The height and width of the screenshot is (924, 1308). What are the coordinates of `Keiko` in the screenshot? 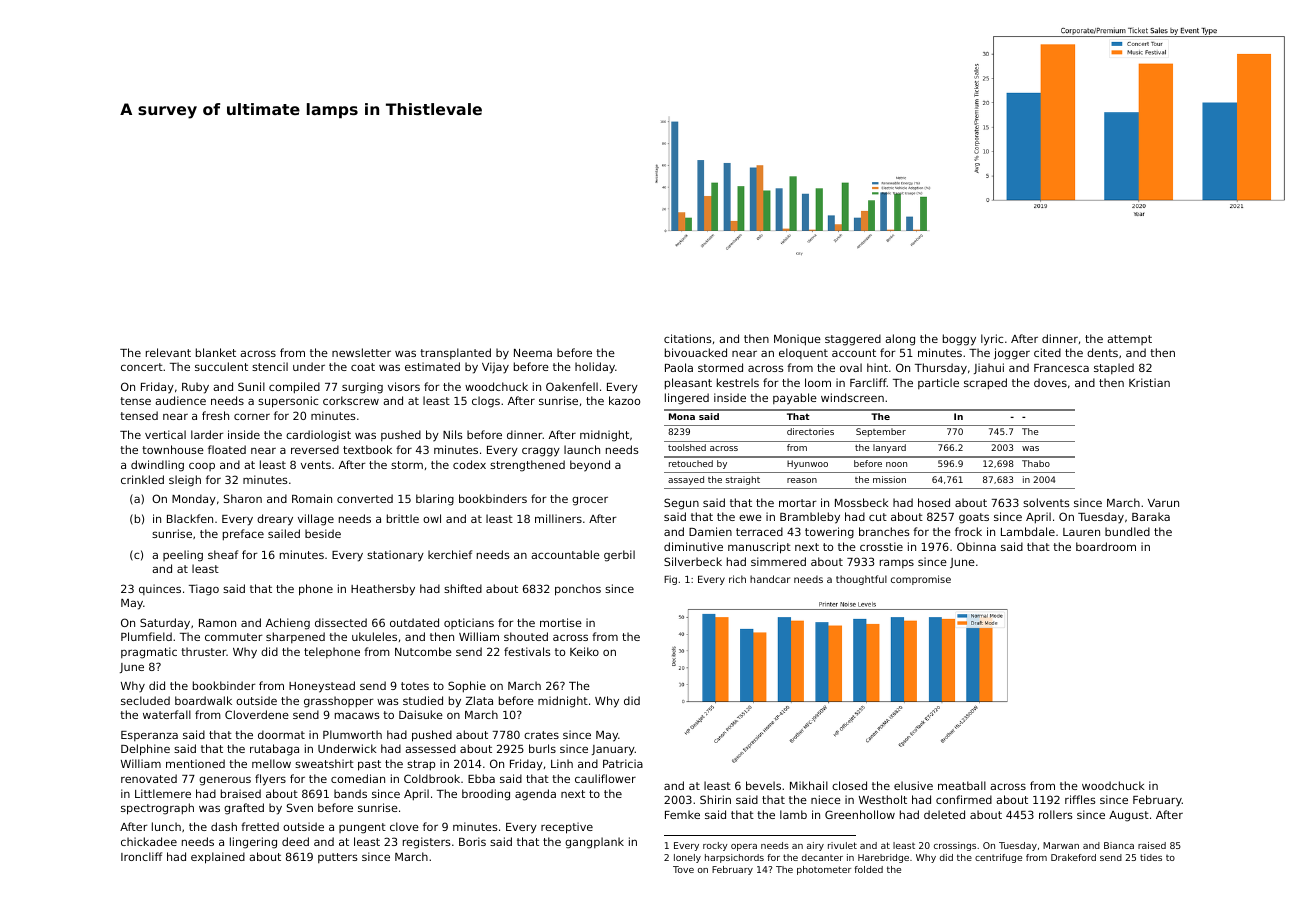 It's located at (584, 651).
